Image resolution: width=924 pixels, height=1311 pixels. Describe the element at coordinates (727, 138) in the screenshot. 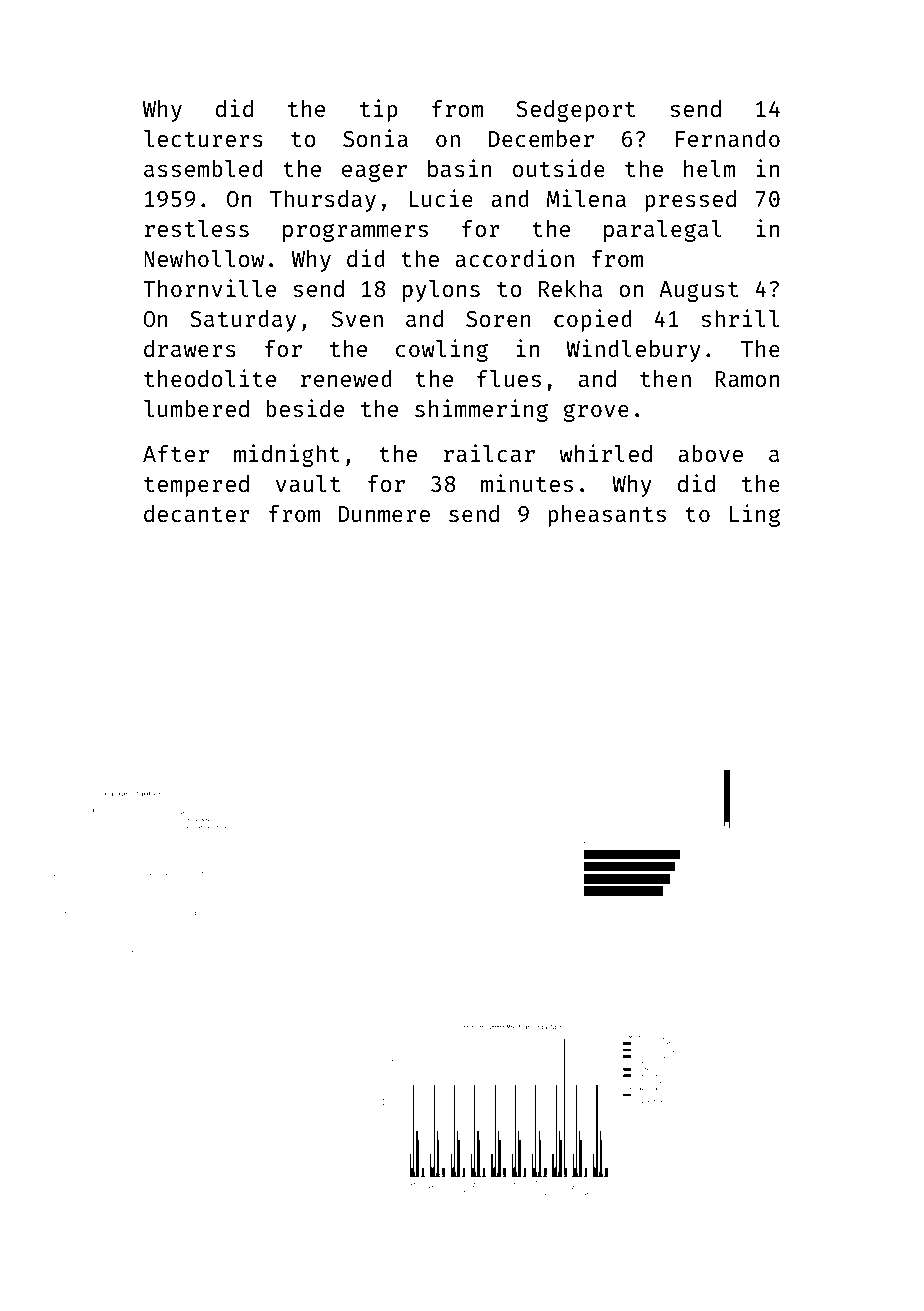

I see `Fernando` at that location.
